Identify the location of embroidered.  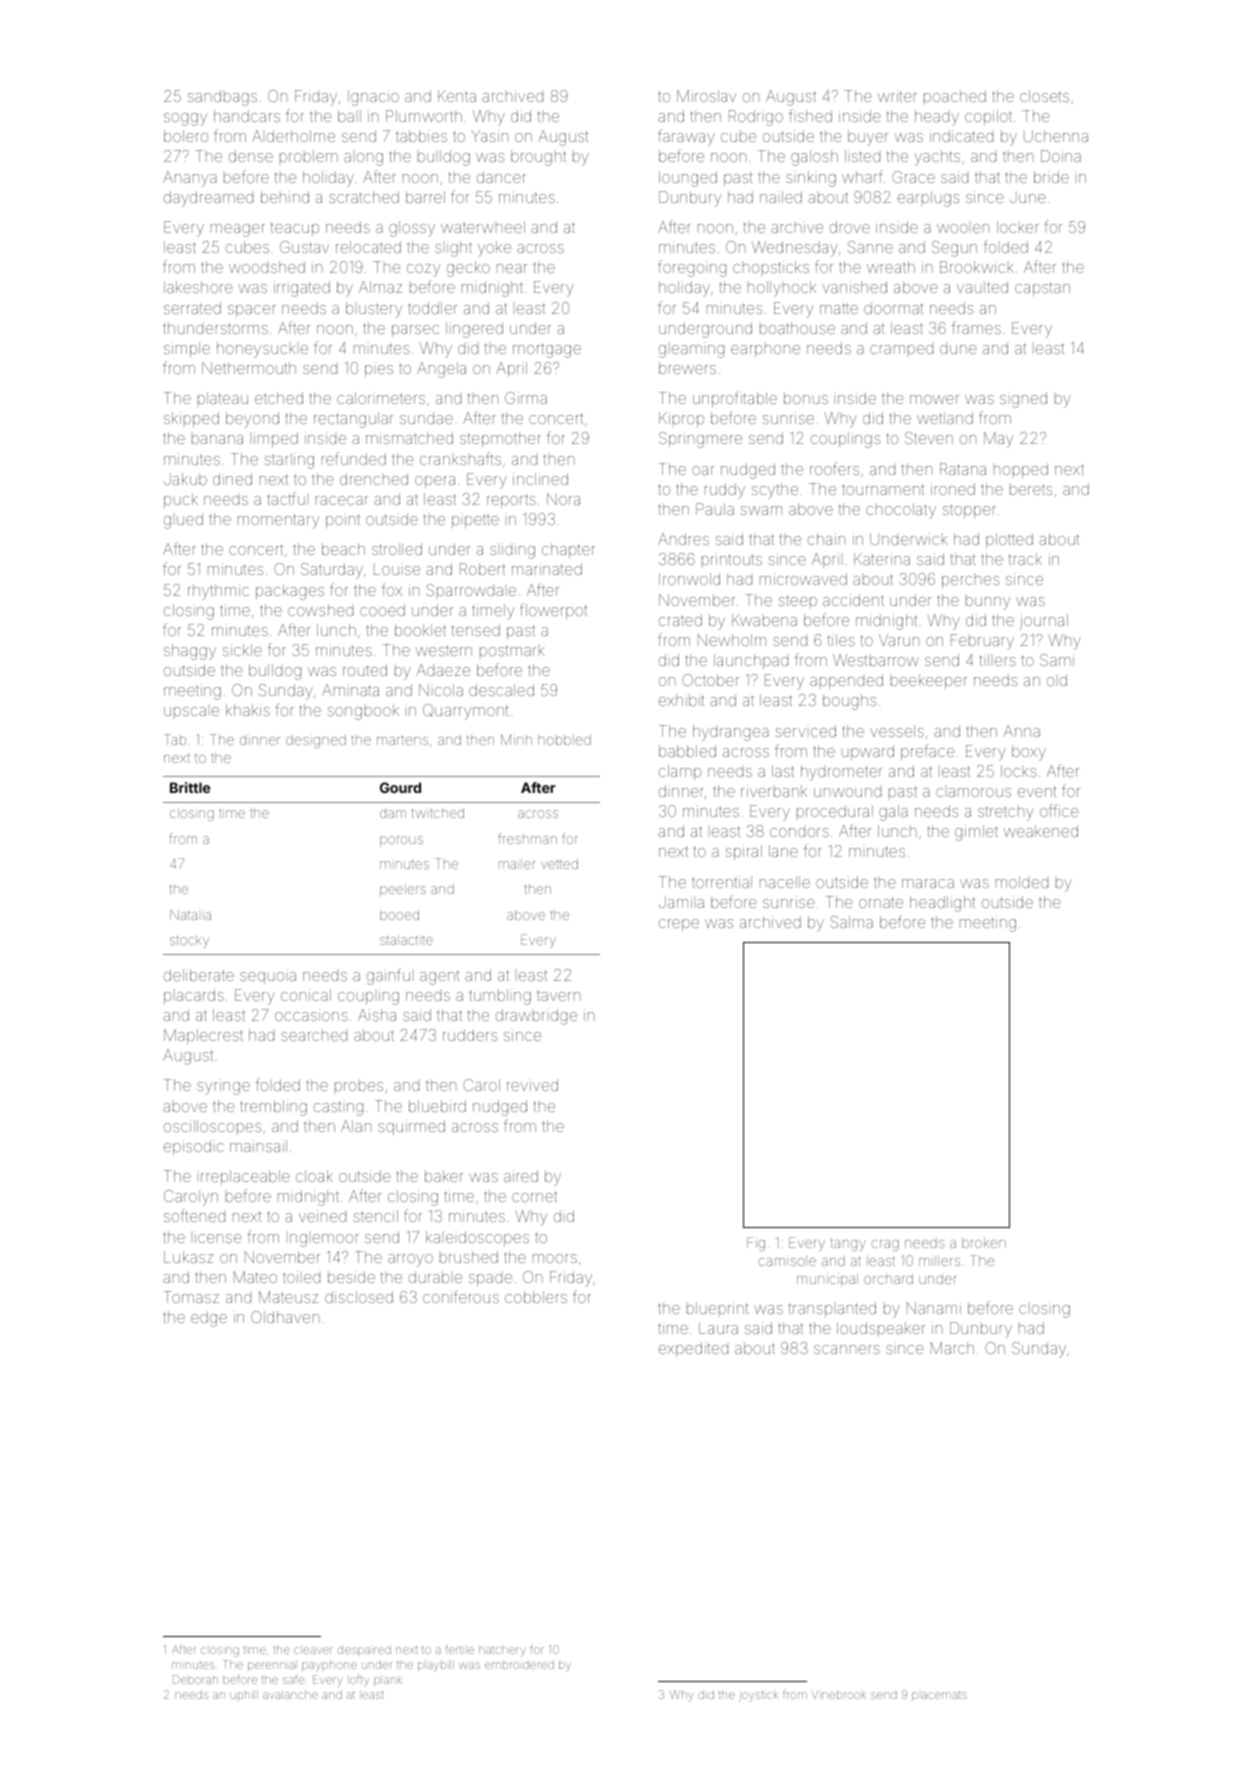
(519, 1664).
